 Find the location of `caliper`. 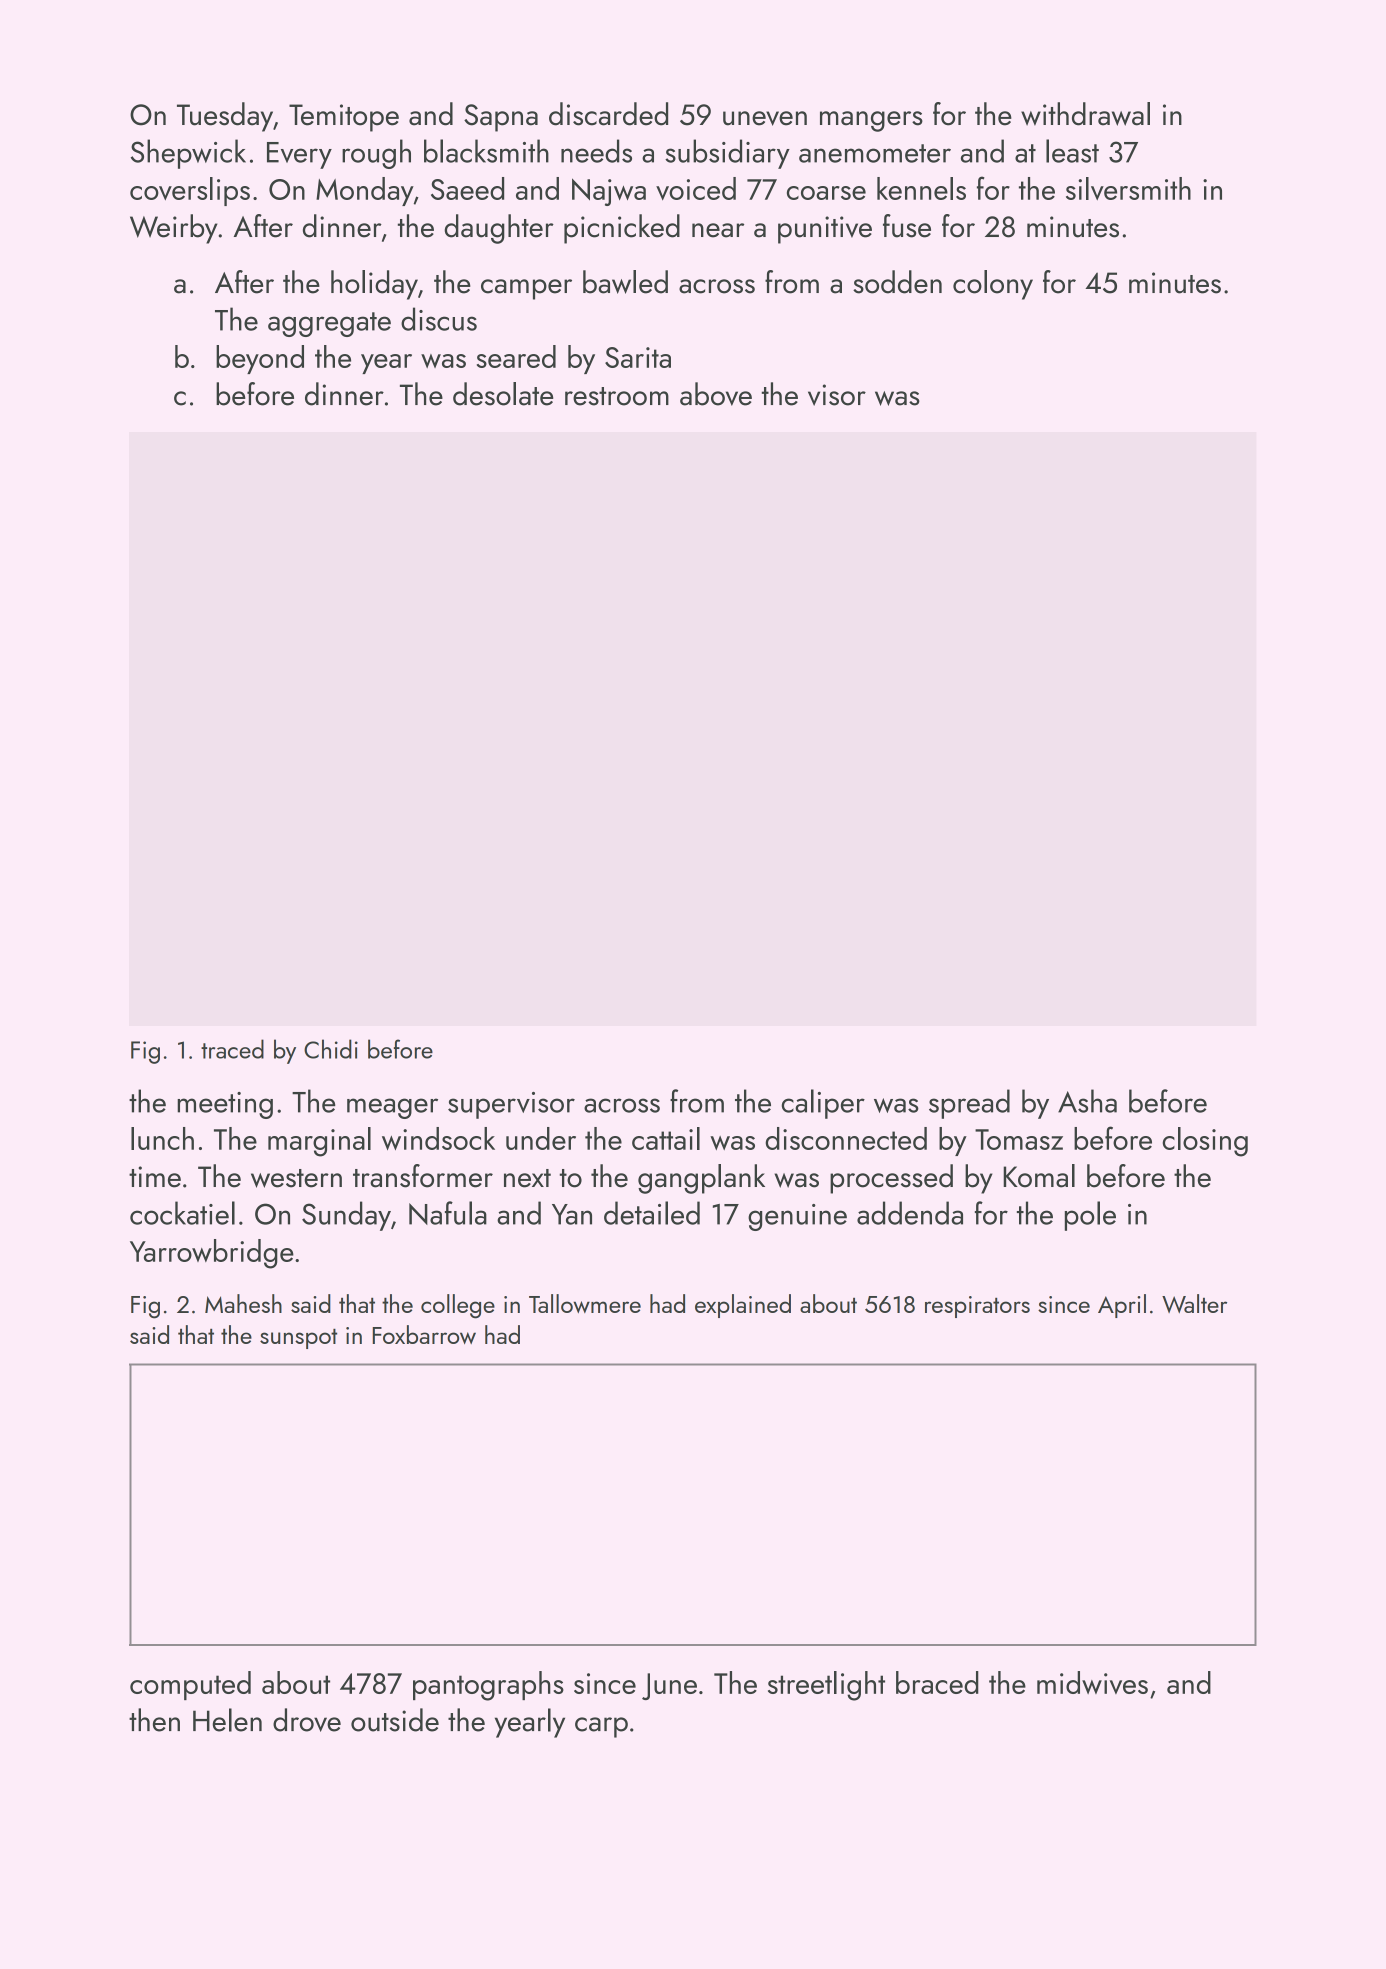

caliper is located at coordinates (823, 1104).
